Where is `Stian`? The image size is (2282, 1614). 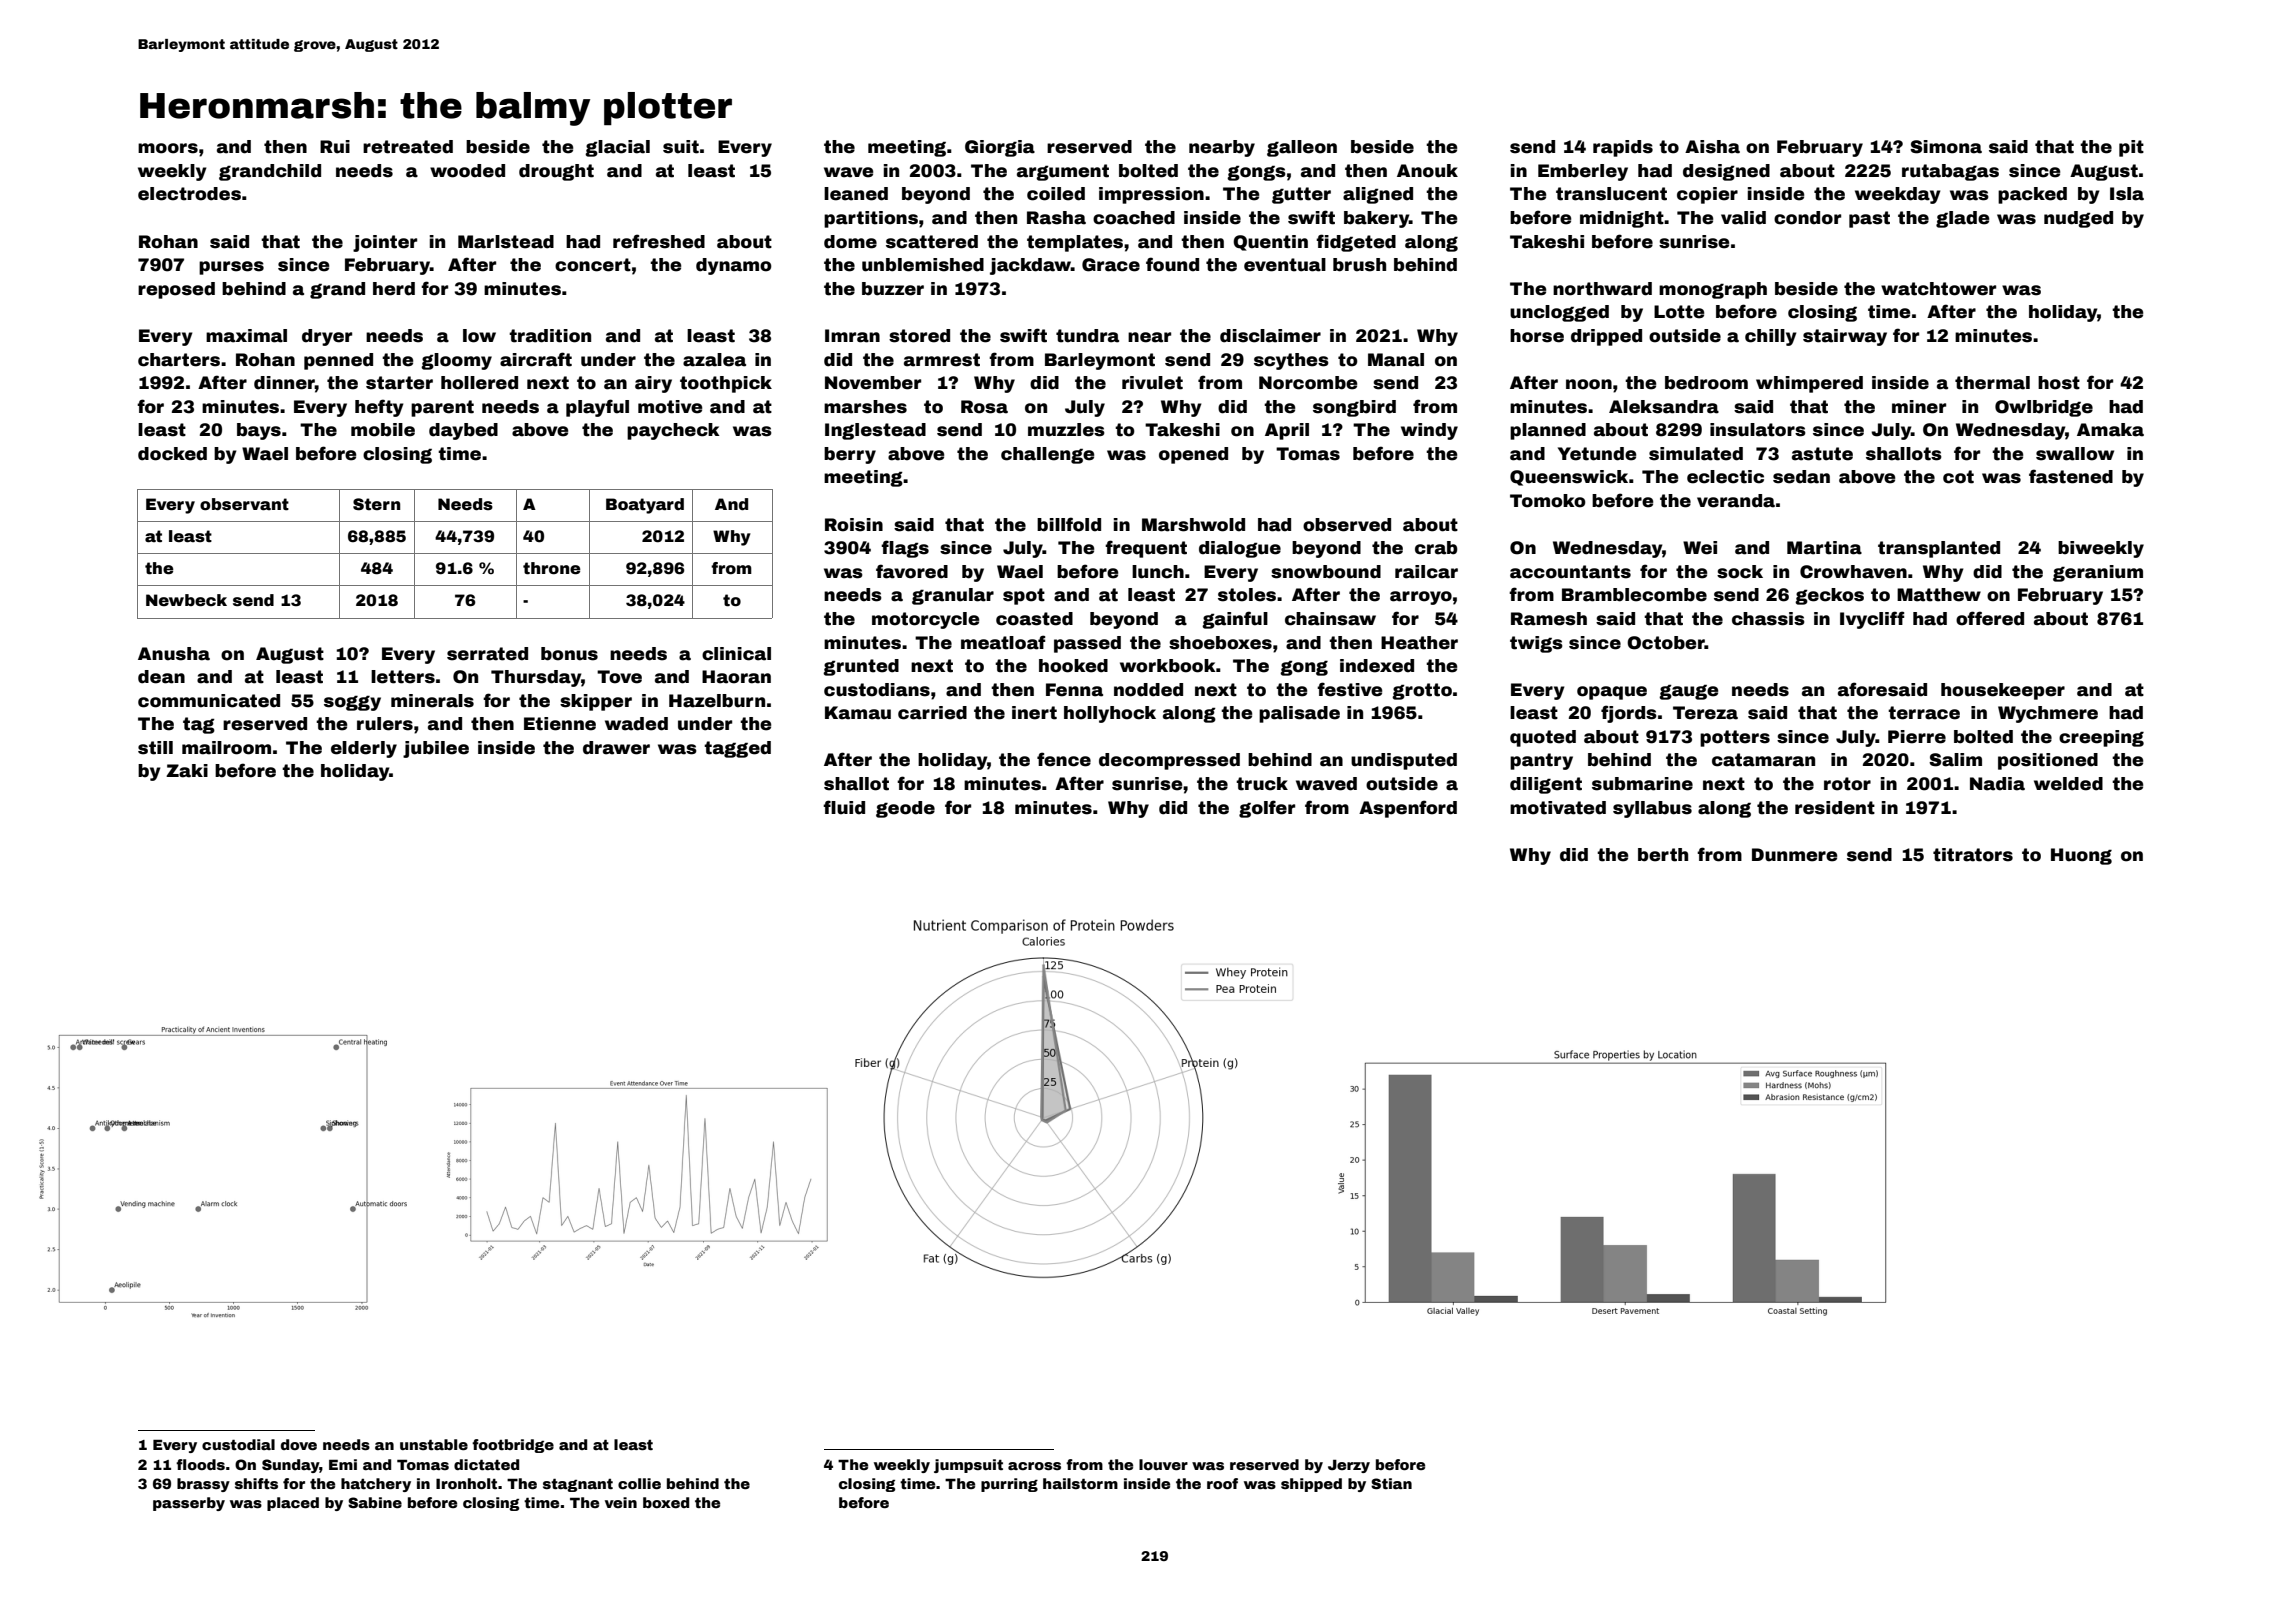 Stian is located at coordinates (1391, 1483).
